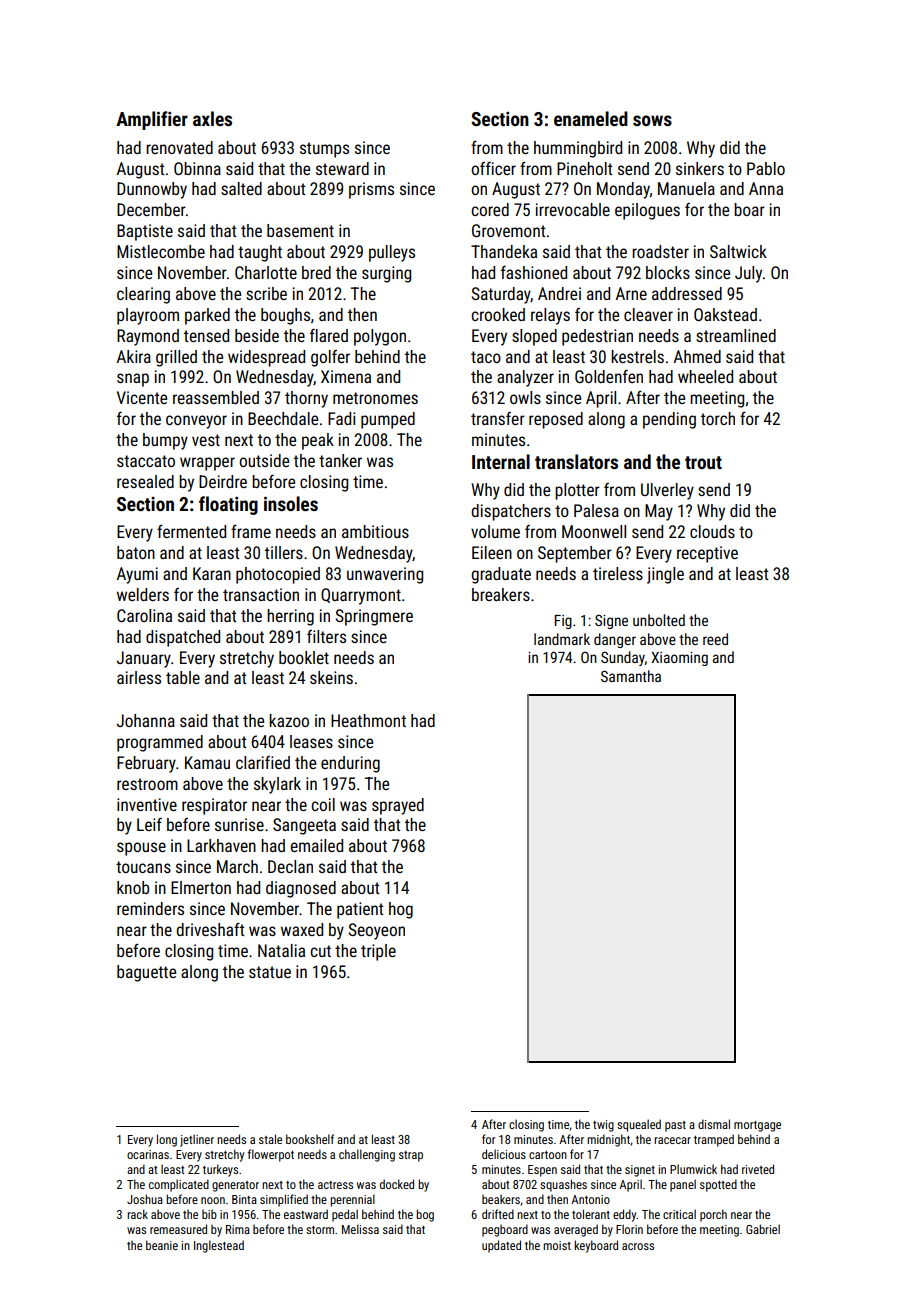 The image size is (908, 1316). What do you see at coordinates (284, 1200) in the document?
I see `simplified` at bounding box center [284, 1200].
